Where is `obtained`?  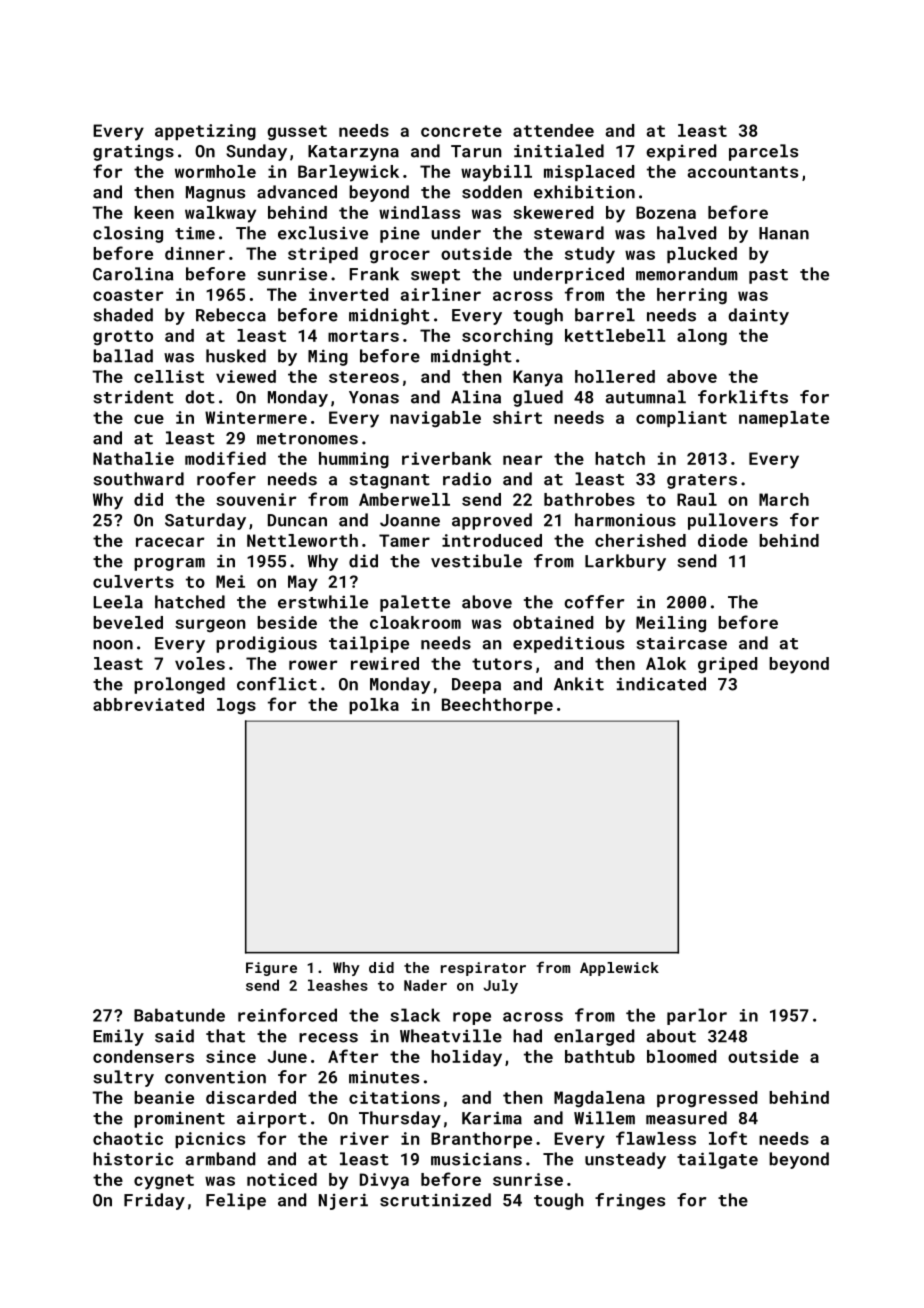 obtained is located at coordinates (553, 622).
